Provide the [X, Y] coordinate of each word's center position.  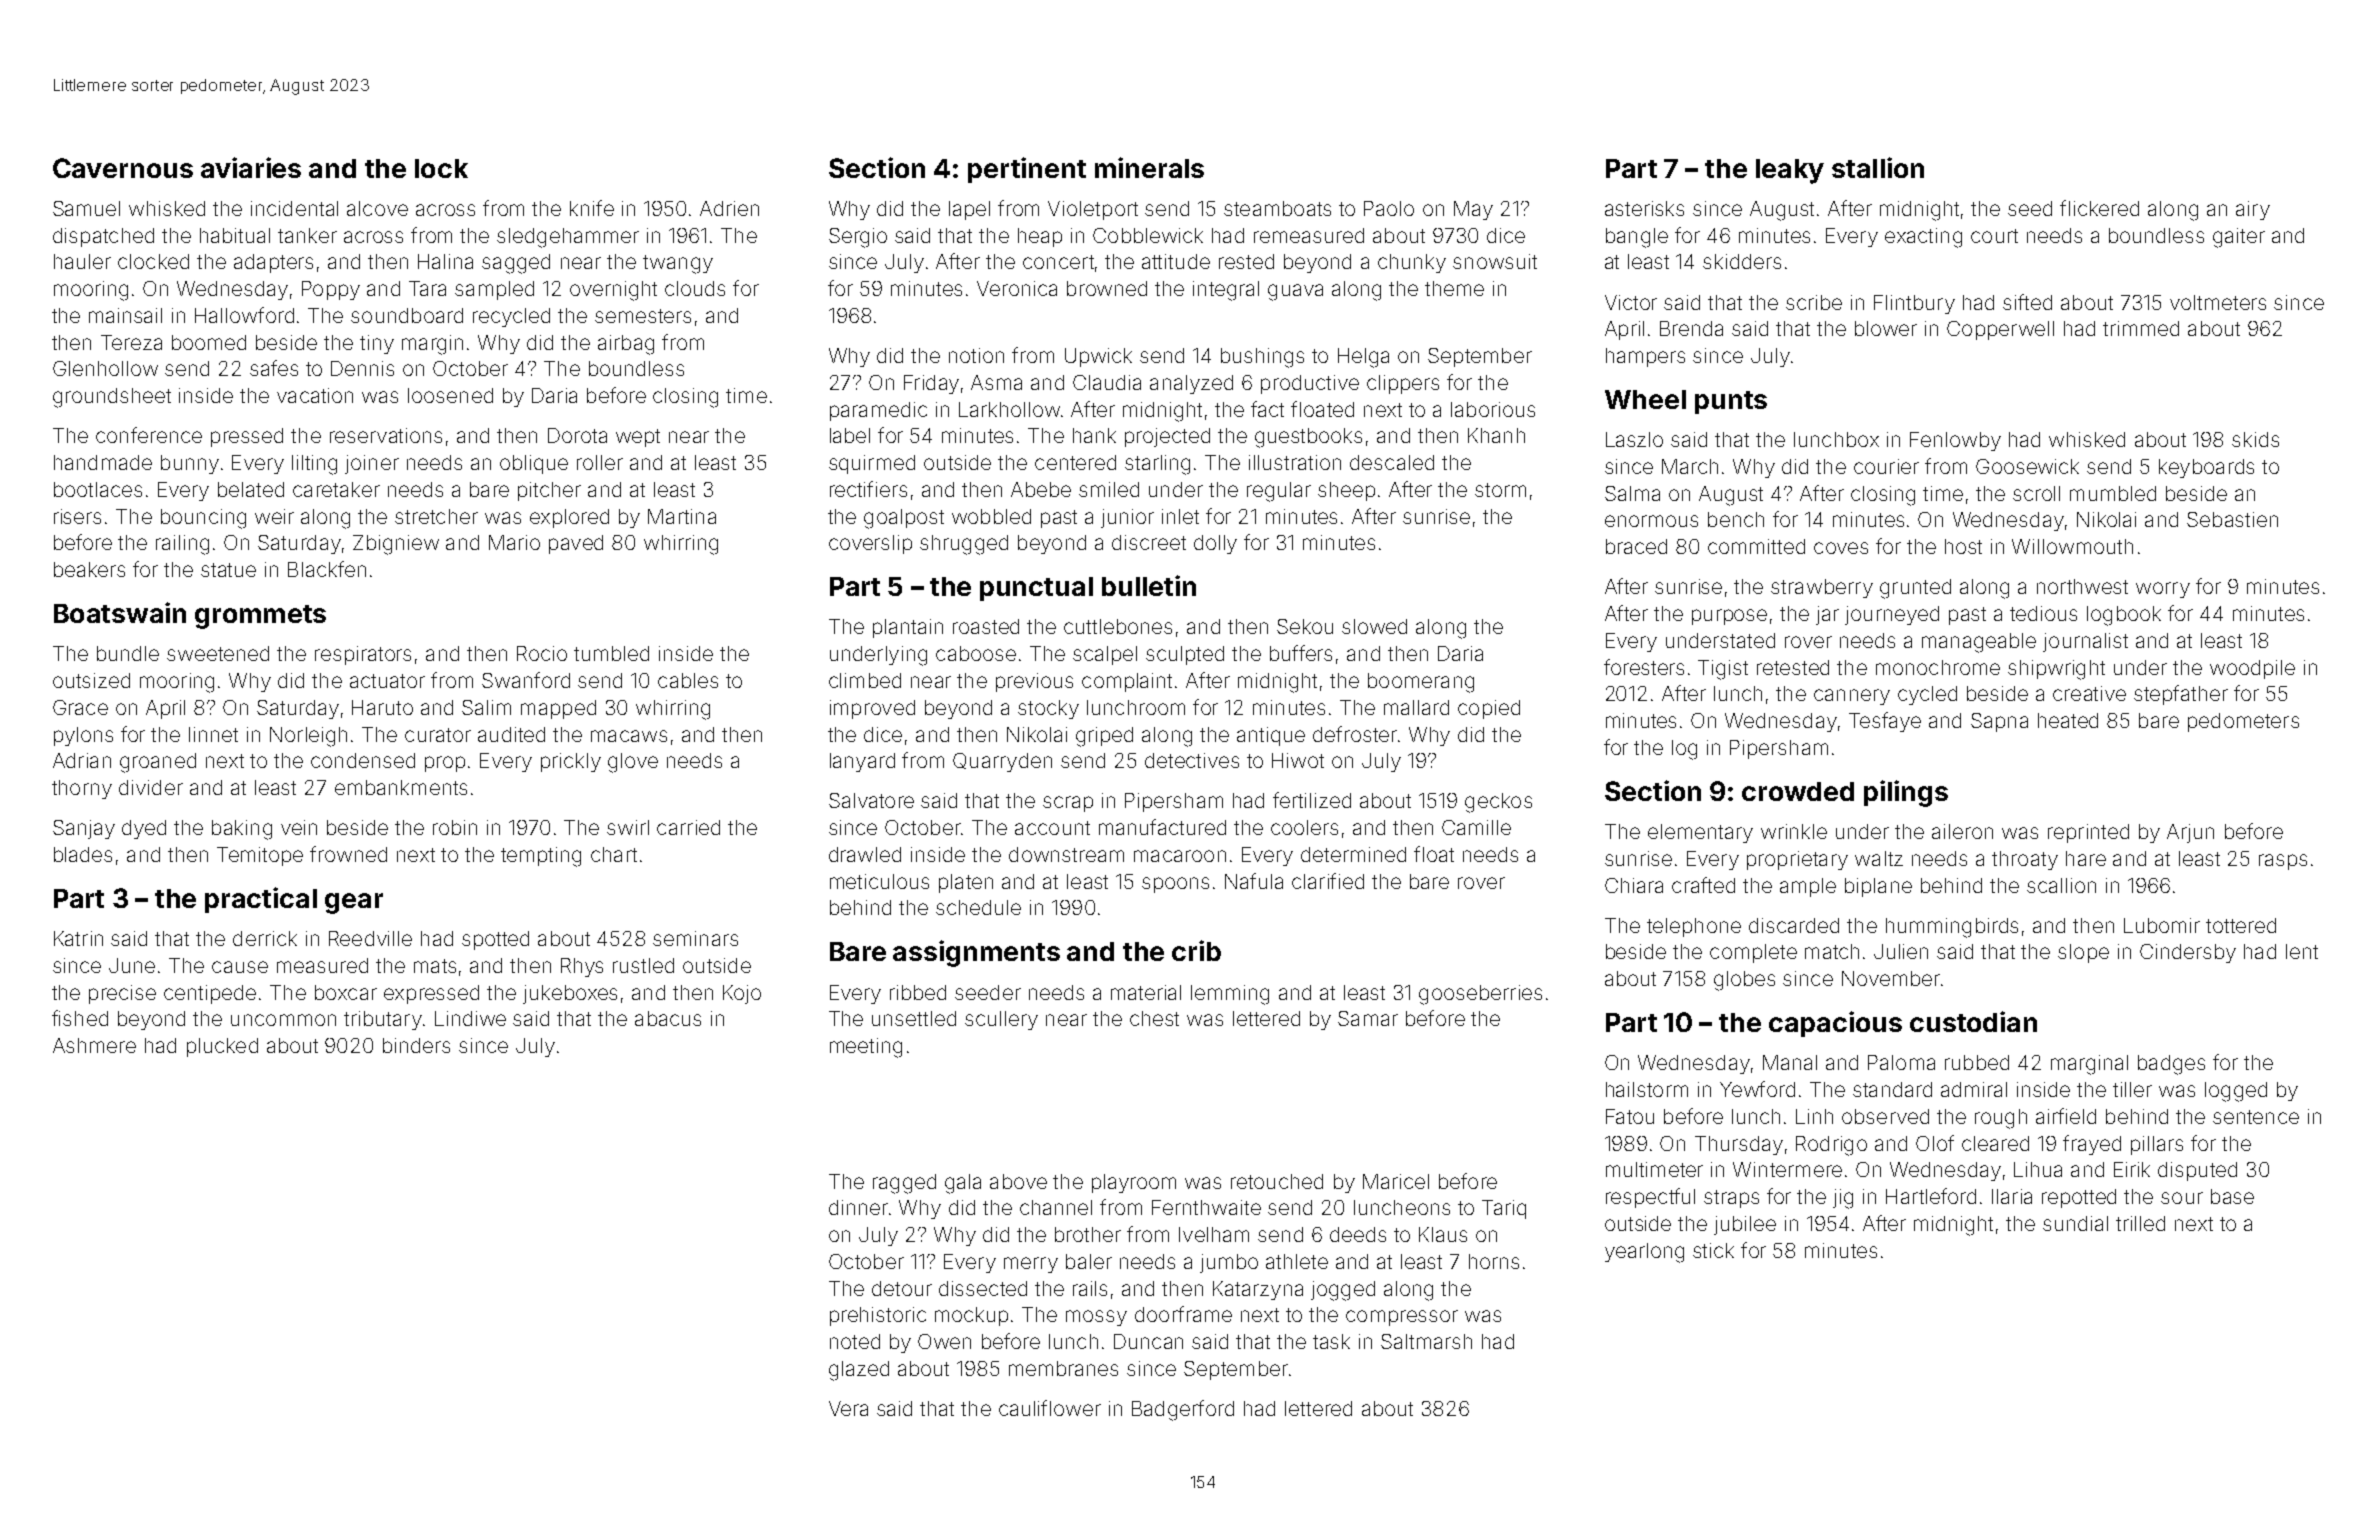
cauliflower [1050, 1408]
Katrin [78, 938]
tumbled [611, 653]
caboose [976, 653]
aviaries [251, 167]
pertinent [1027, 170]
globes [1744, 981]
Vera [848, 1408]
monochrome [1938, 667]
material [1146, 992]
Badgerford [1183, 1410]
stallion [1878, 167]
